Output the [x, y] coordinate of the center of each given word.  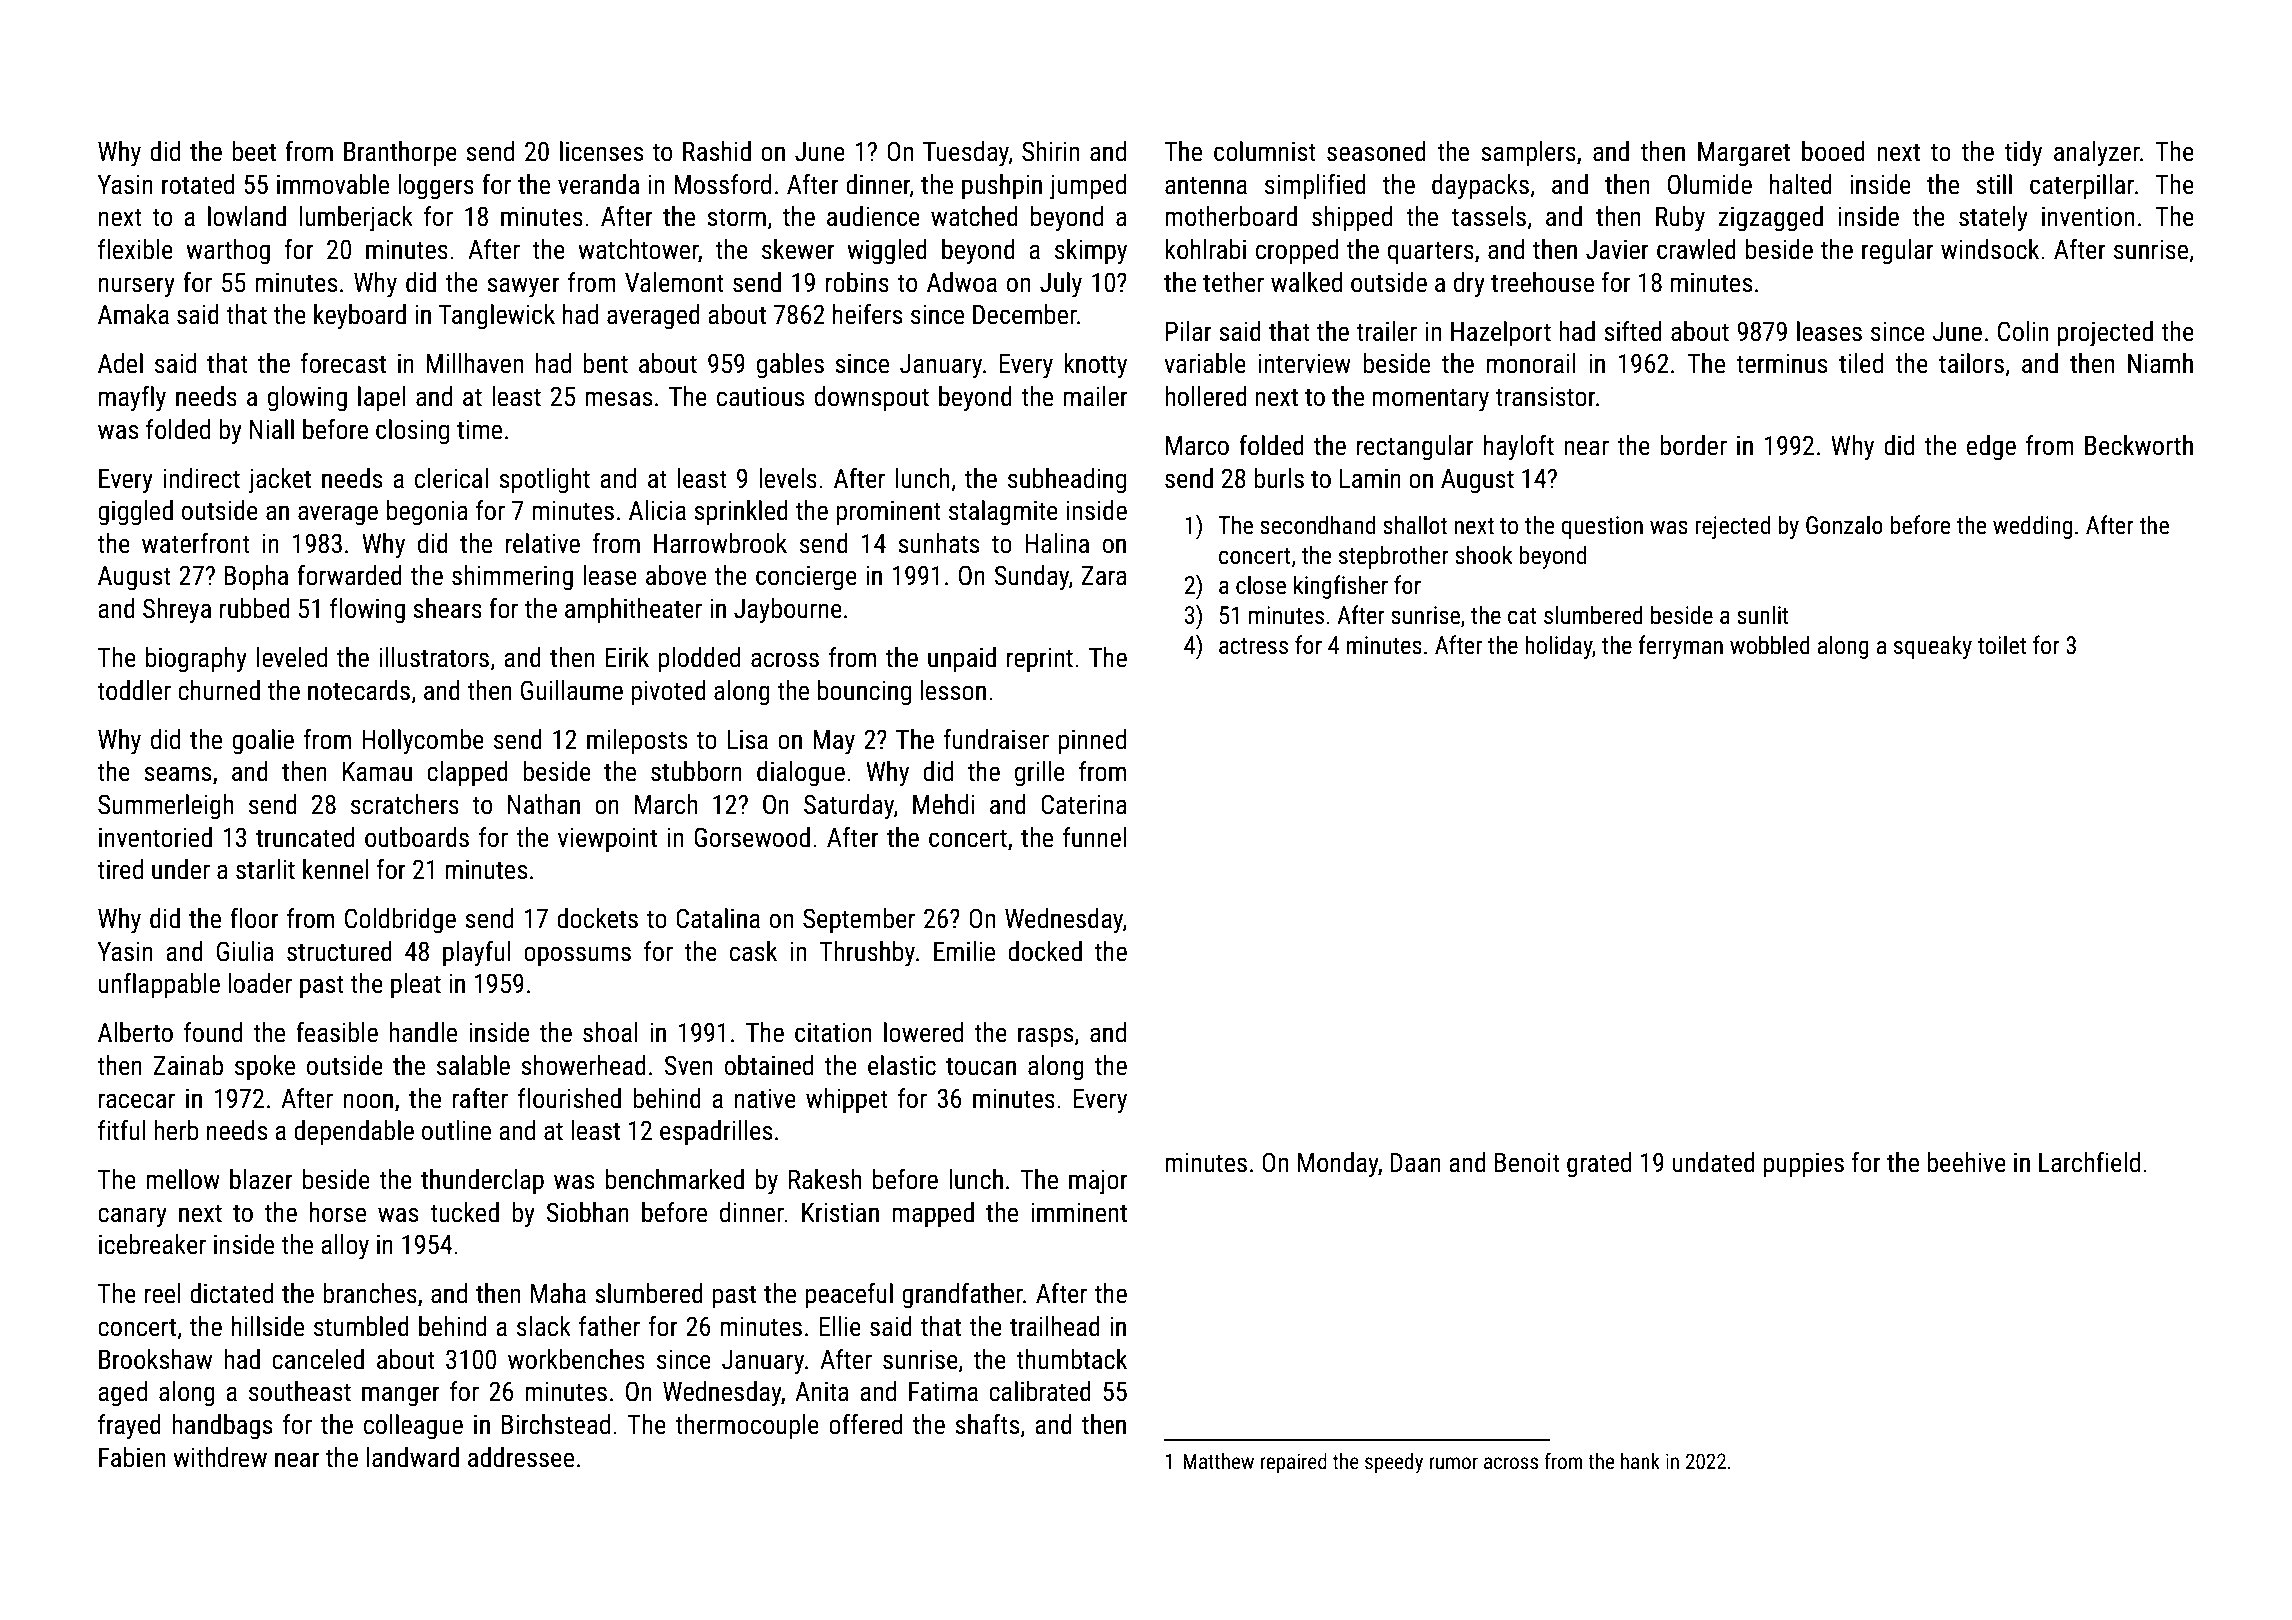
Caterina [1084, 804]
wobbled [1770, 645]
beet [254, 151]
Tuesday [966, 154]
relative [543, 543]
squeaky [1933, 647]
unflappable [159, 986]
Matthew [1218, 1461]
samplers [1528, 154]
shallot [1415, 525]
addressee [521, 1457]
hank [1640, 1461]
